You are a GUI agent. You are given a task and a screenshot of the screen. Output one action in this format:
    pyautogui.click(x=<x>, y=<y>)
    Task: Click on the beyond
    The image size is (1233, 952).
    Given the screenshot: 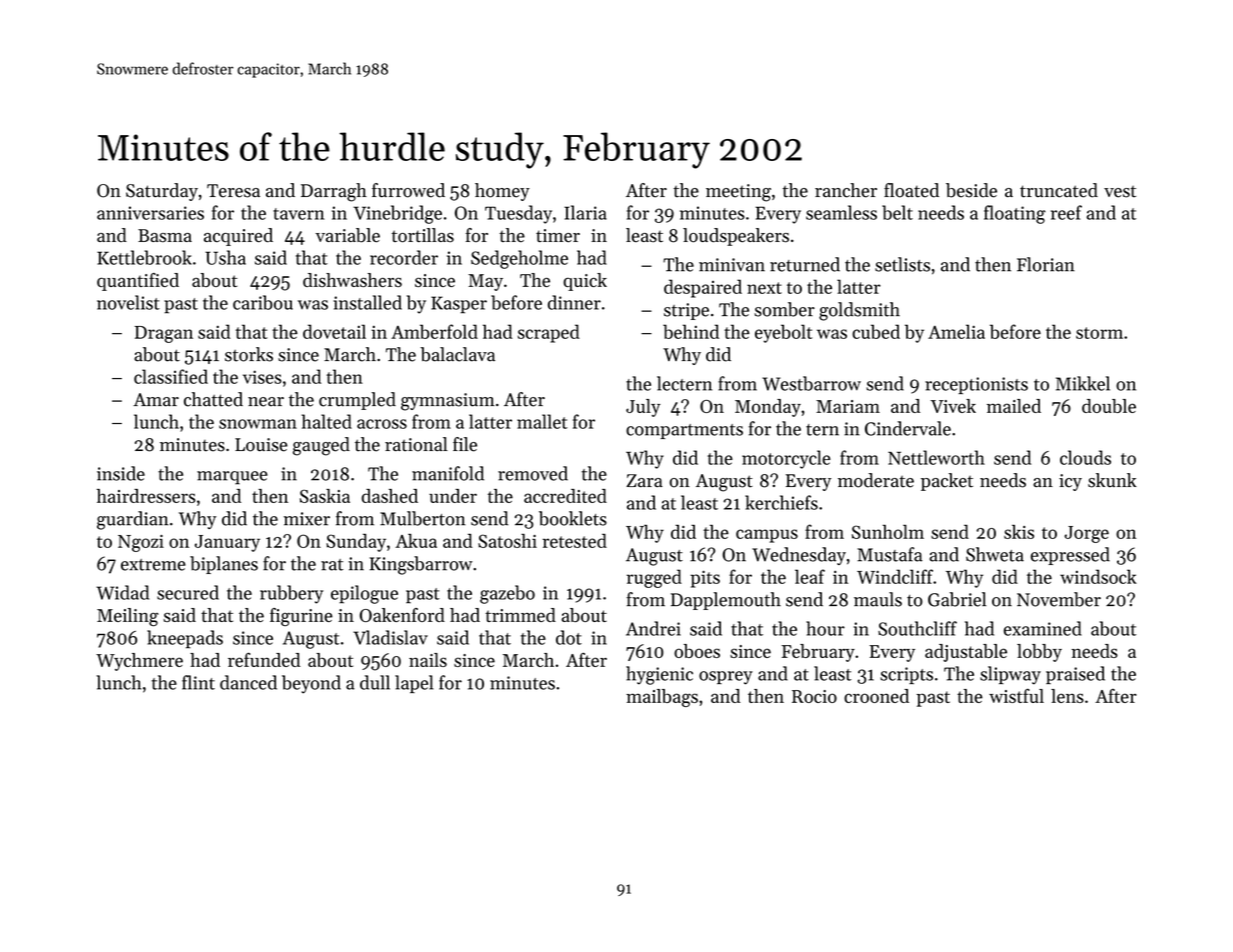 What is the action you would take?
    pyautogui.click(x=311, y=684)
